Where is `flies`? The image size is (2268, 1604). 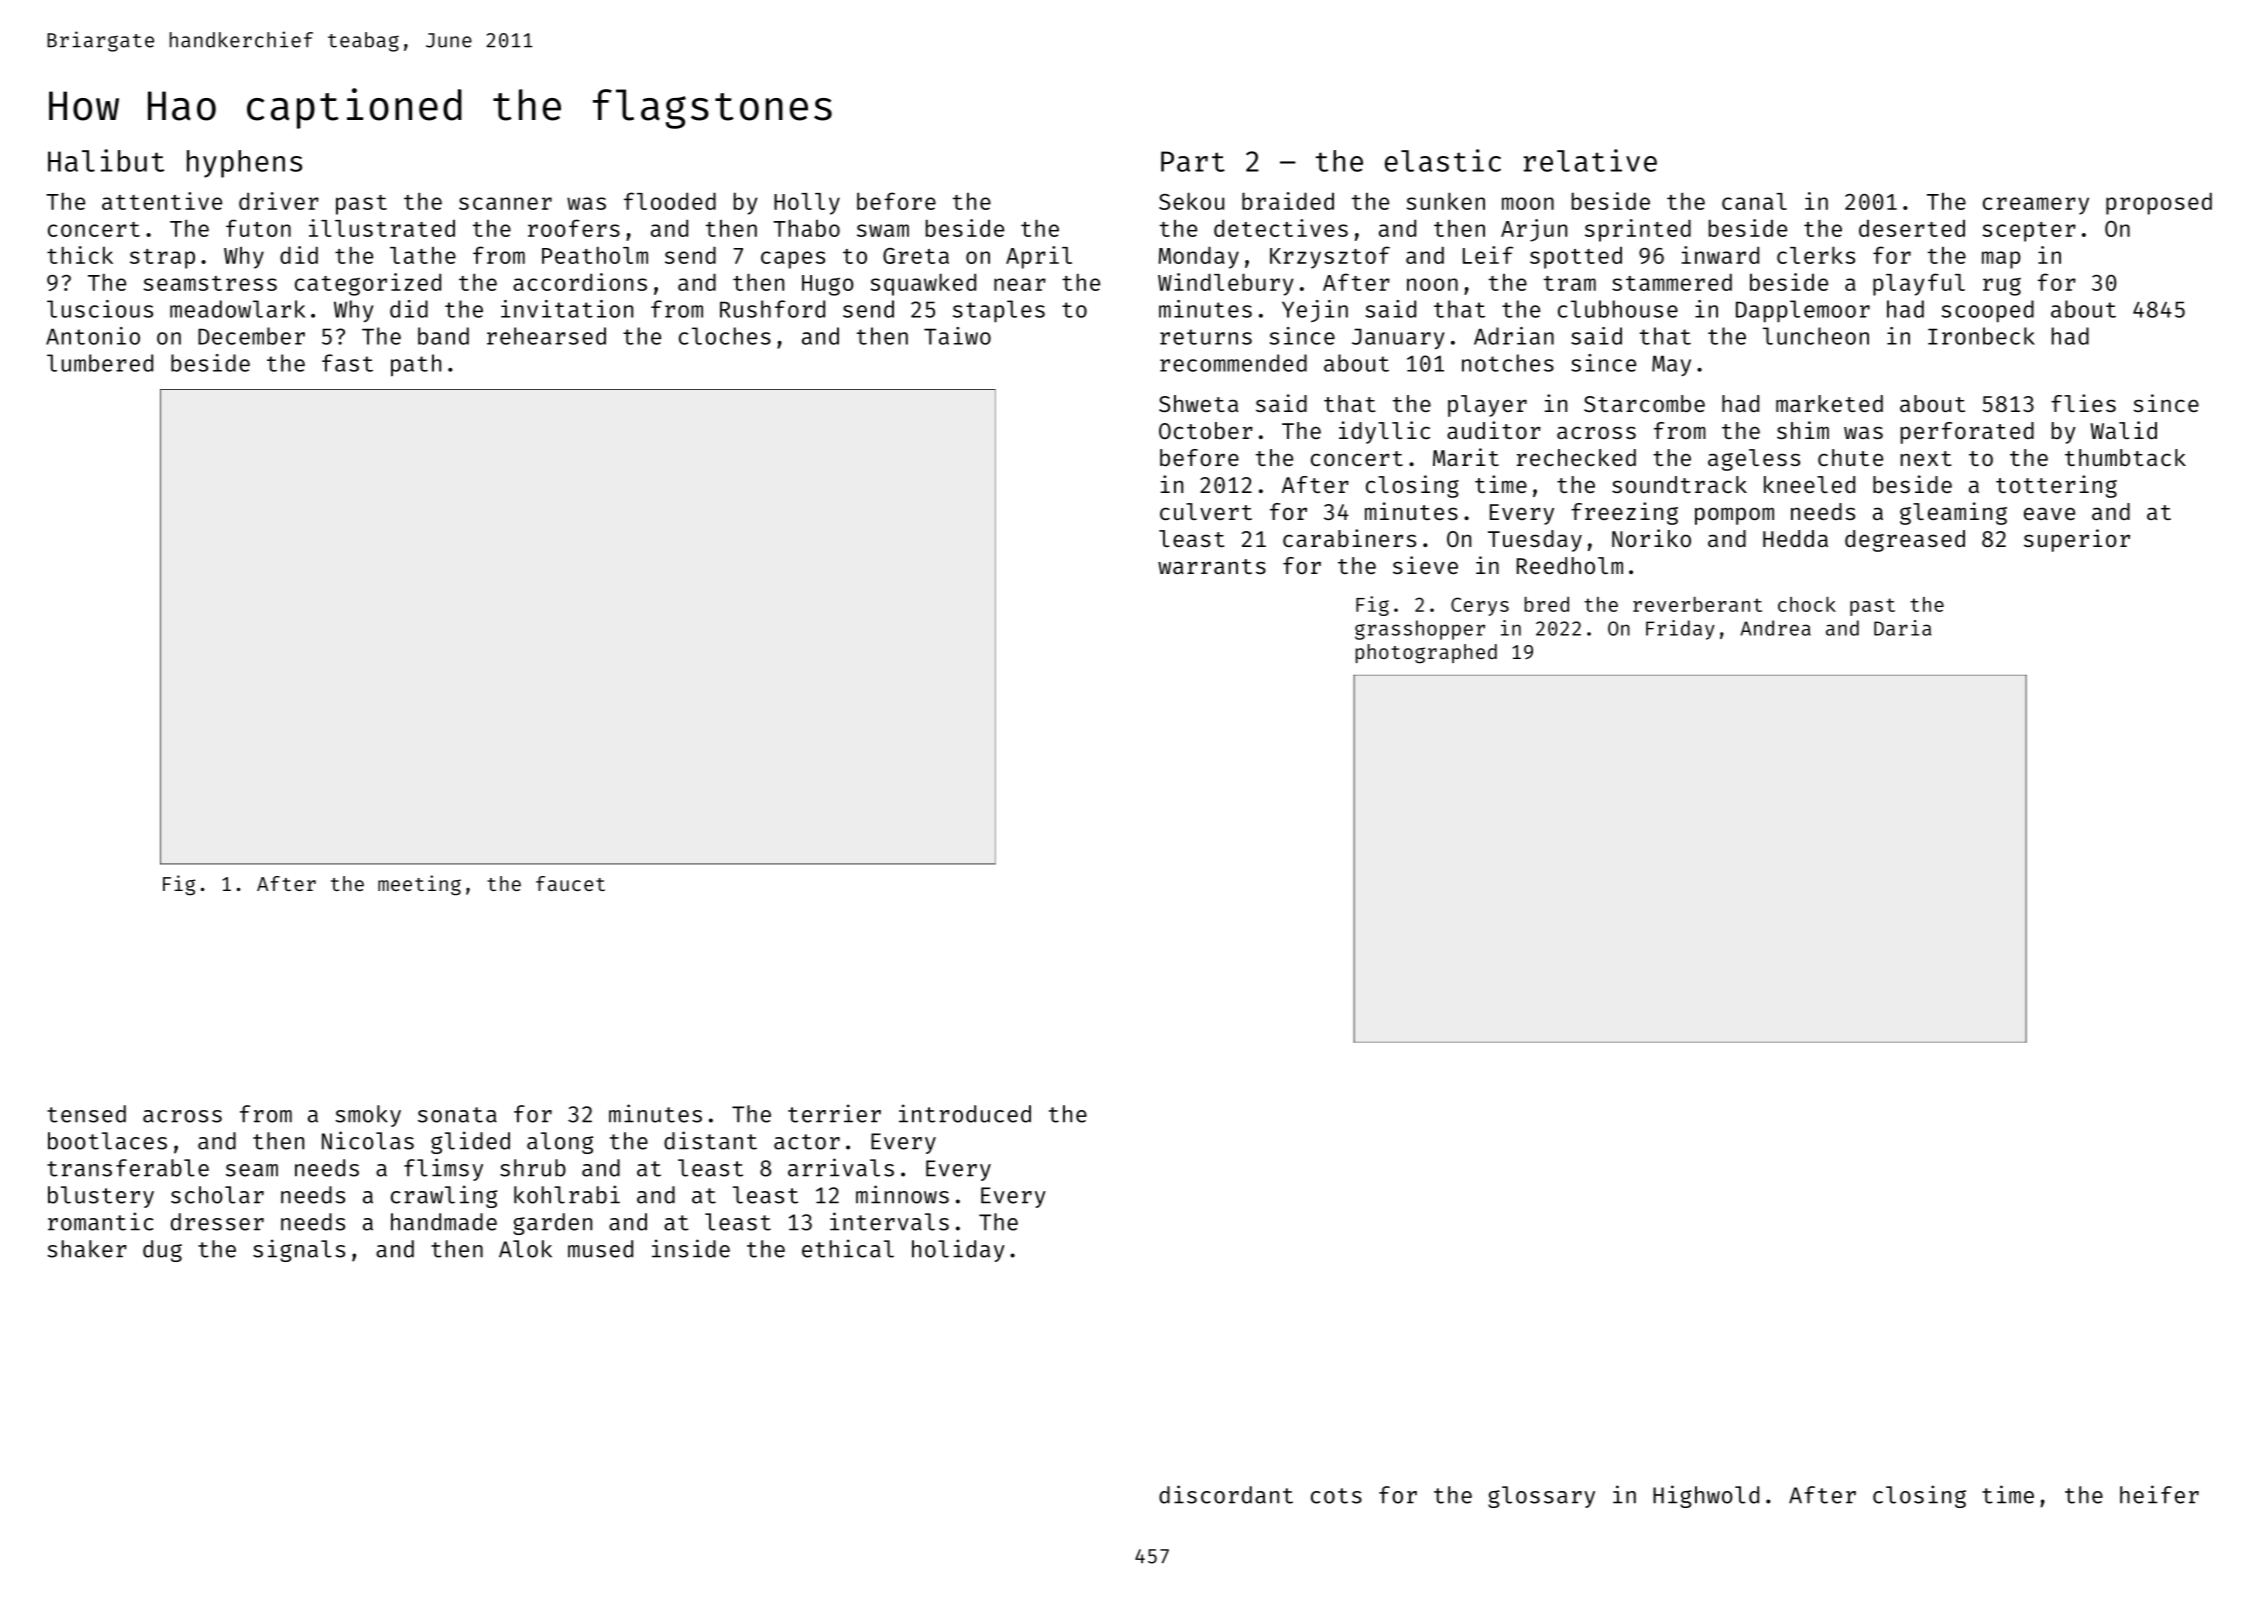
flies is located at coordinates (2083, 403).
